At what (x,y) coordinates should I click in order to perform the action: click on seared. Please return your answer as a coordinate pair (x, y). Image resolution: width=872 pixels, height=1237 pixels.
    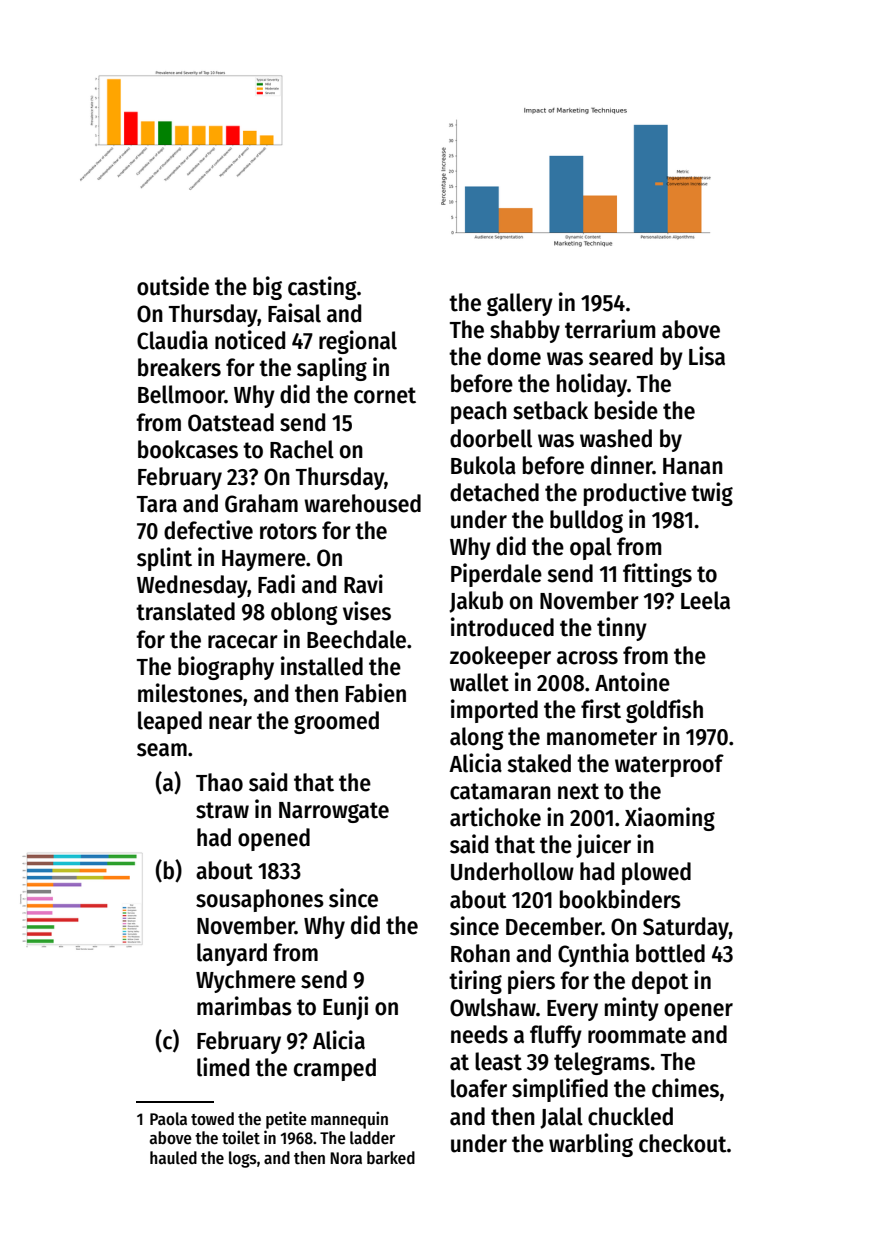
    Looking at the image, I should click on (621, 356).
